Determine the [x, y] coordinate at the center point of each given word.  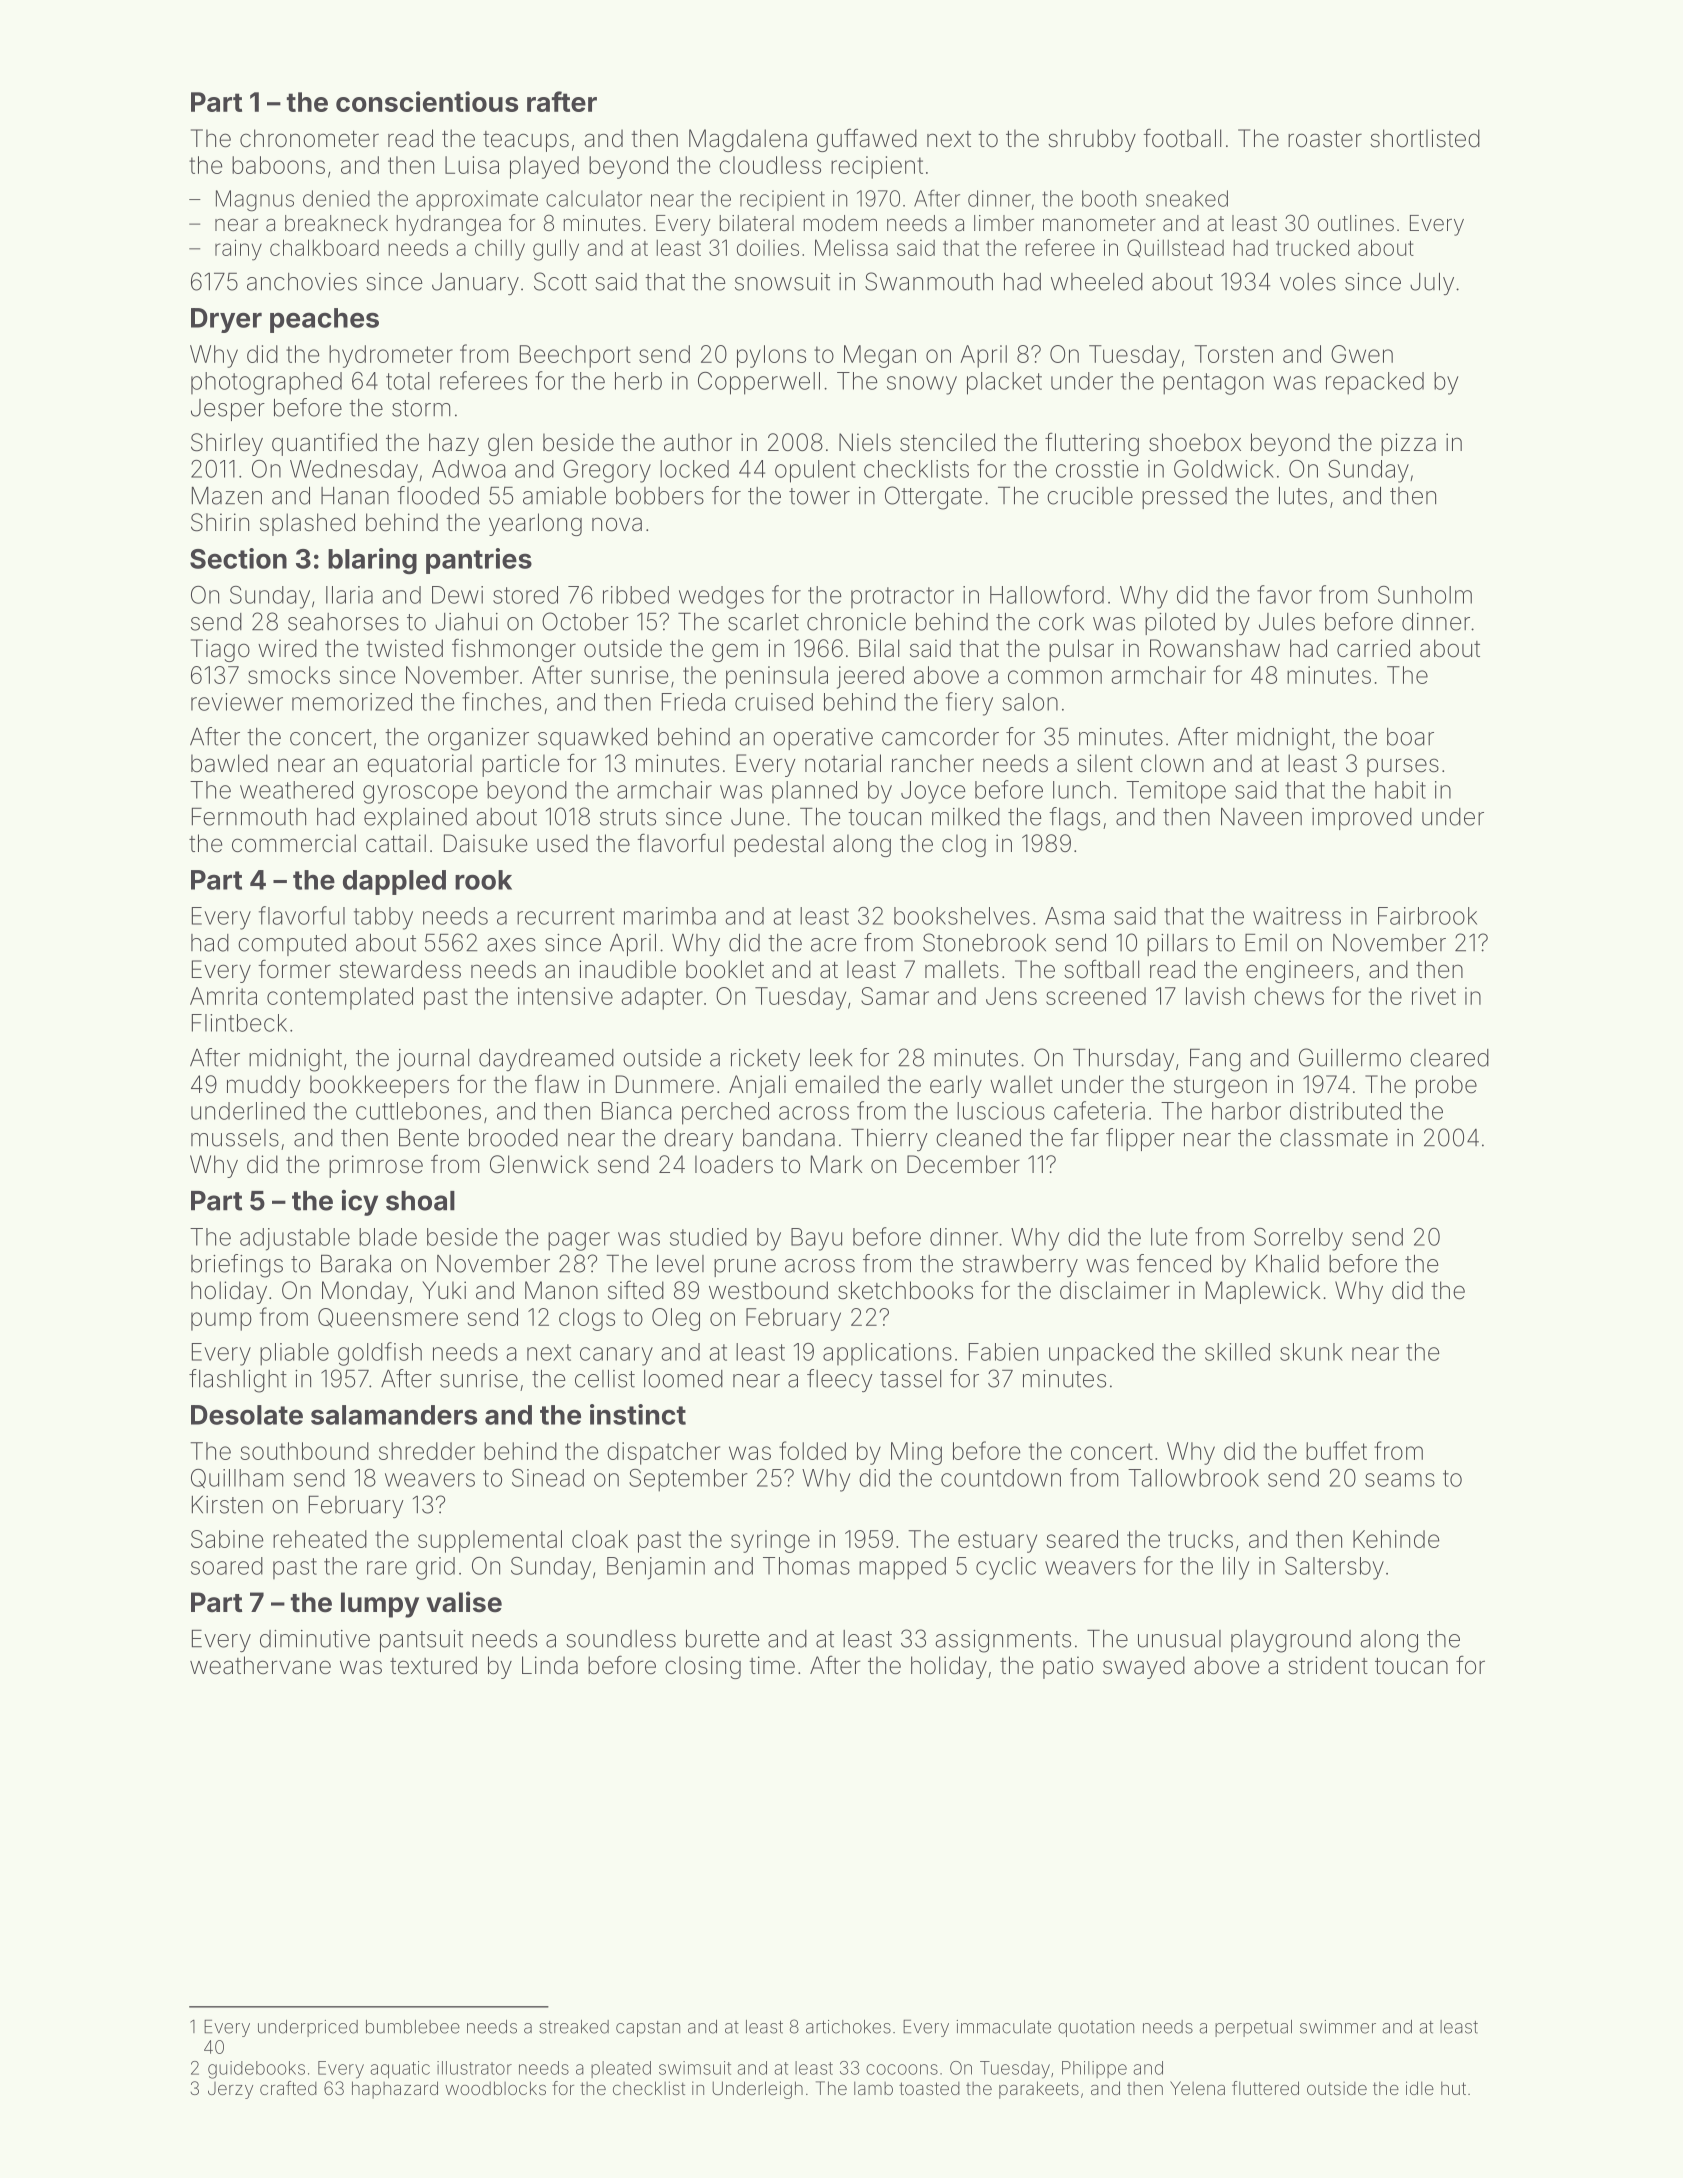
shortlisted [1425, 138]
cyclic [1006, 1568]
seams [1400, 1480]
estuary [997, 1542]
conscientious [427, 101]
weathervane [260, 1665]
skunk [1311, 1352]
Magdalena [748, 140]
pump [221, 1321]
